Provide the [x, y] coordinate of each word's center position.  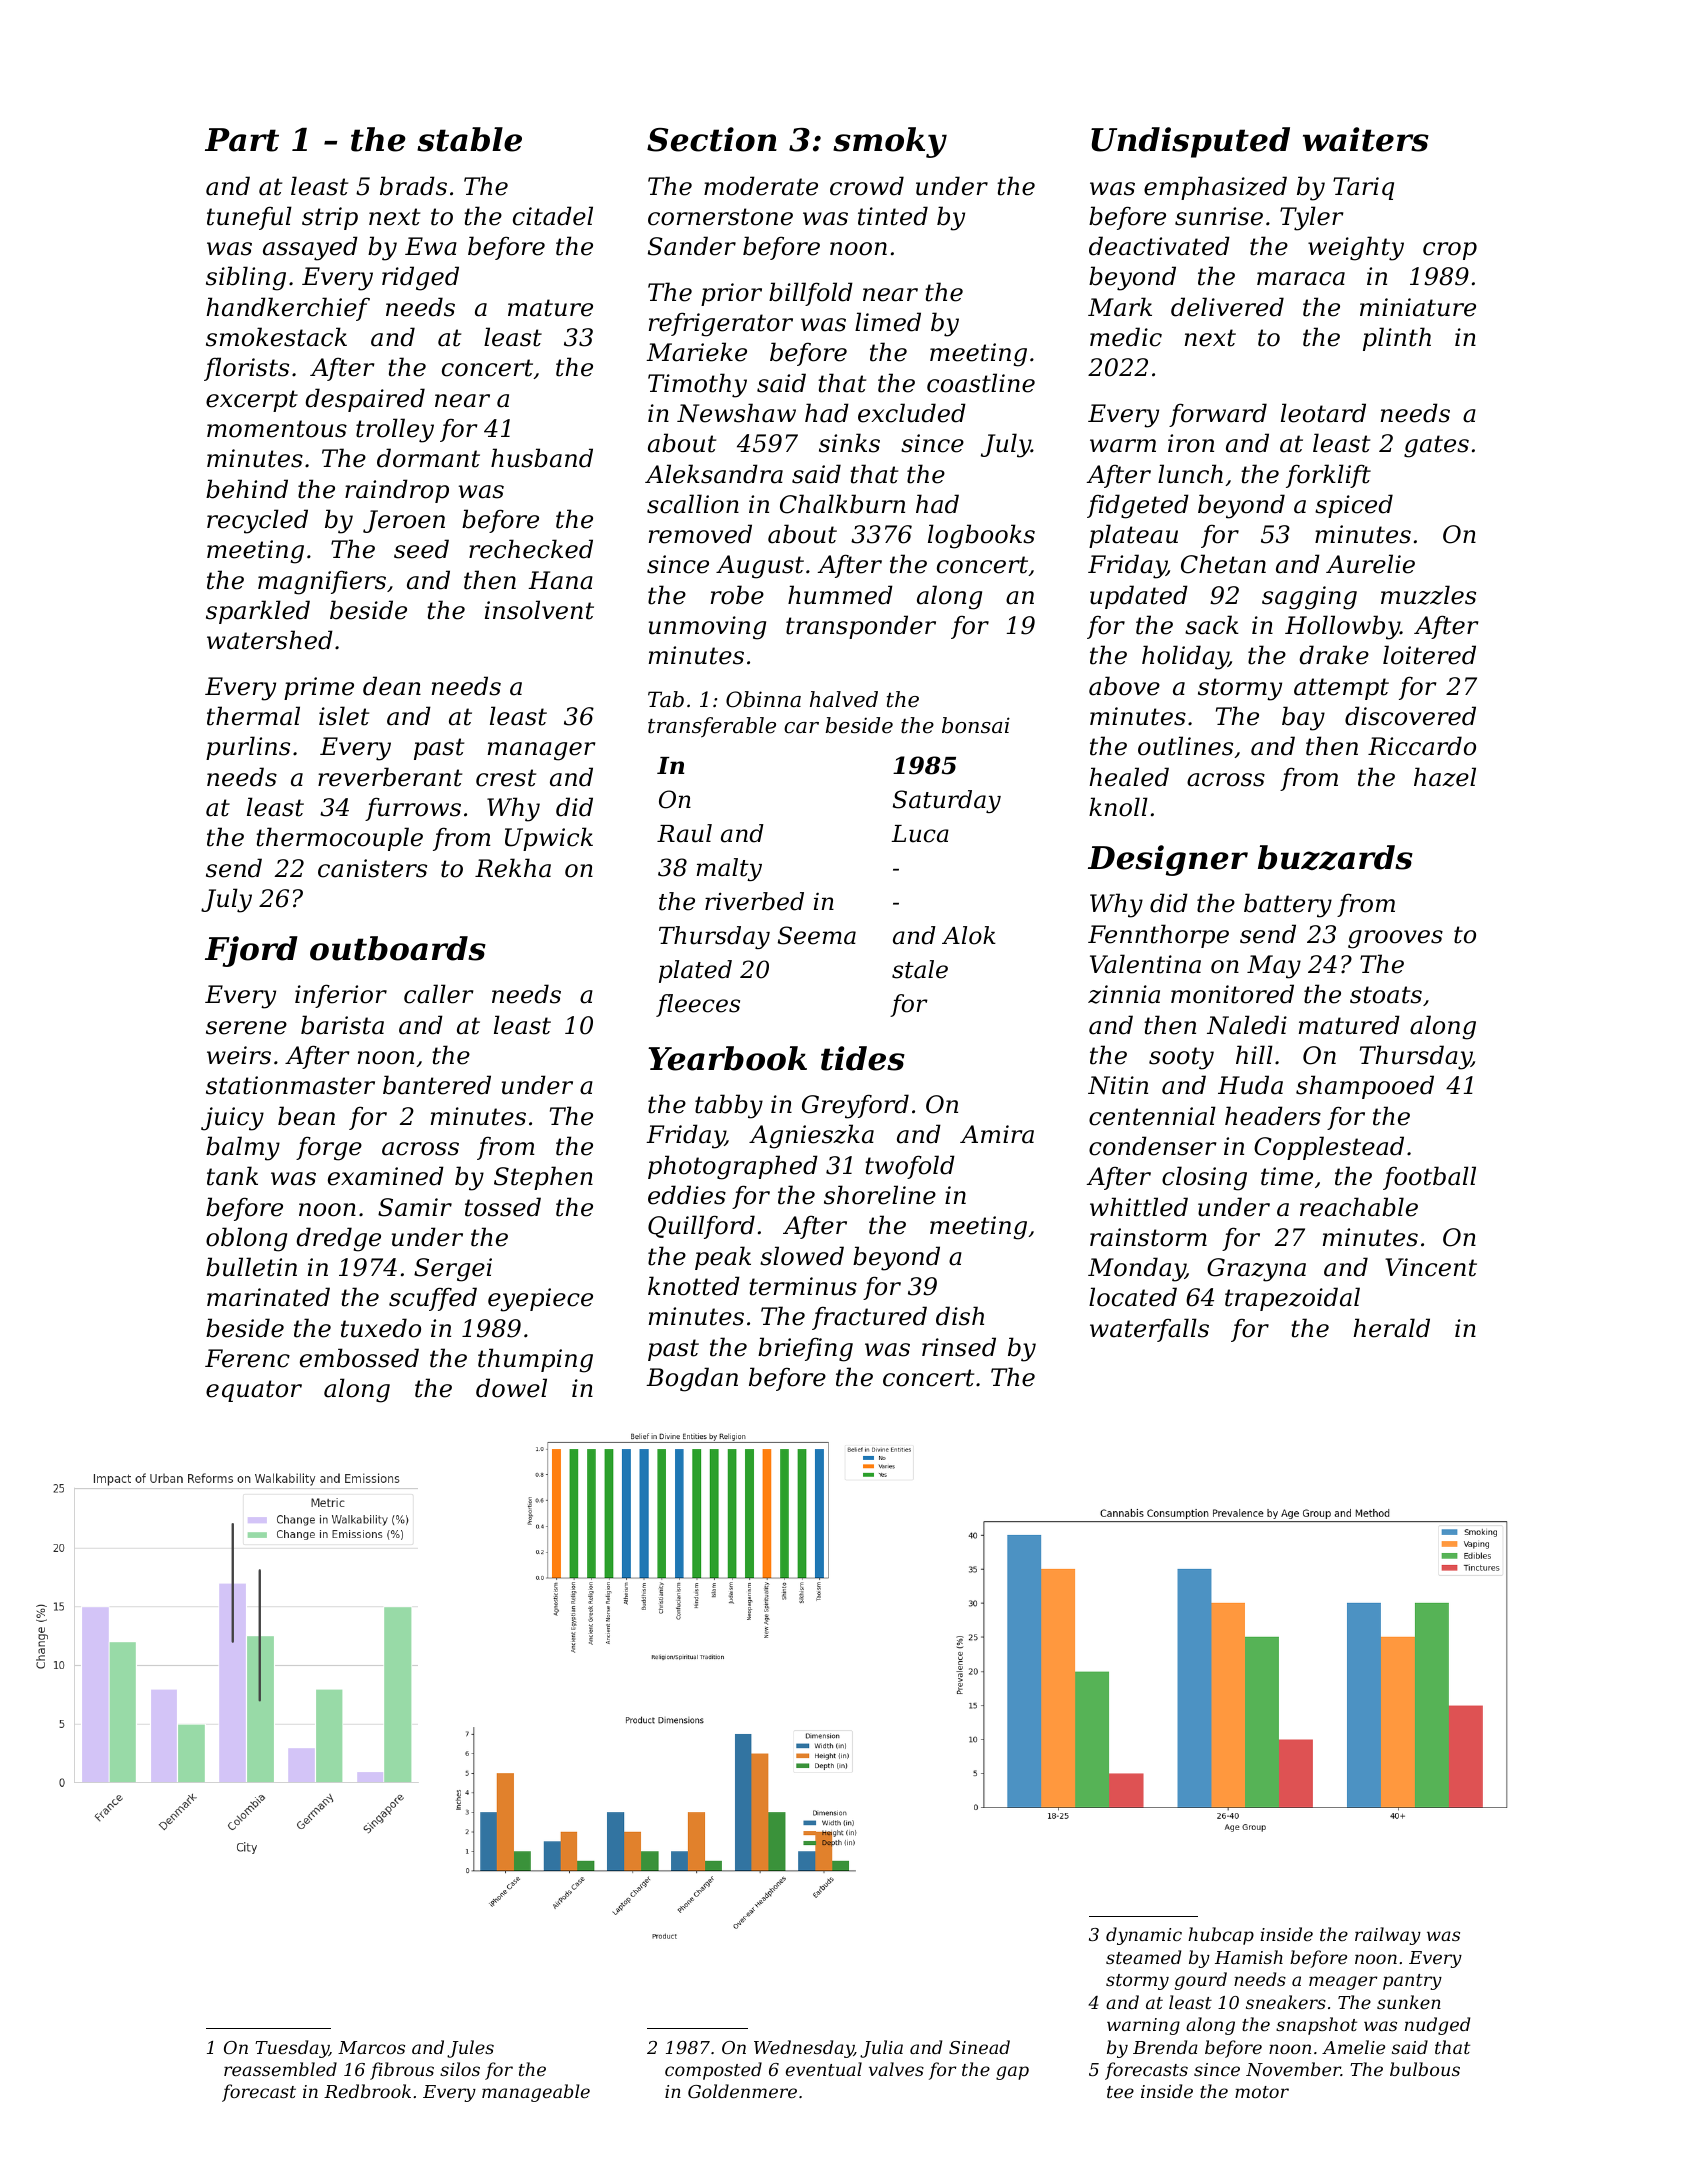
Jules [470, 2049]
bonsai [976, 725]
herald [1392, 1328]
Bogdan [692, 1379]
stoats [1386, 995]
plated [695, 971]
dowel [511, 1388]
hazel [1445, 777]
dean [392, 686]
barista [342, 1025]
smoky [890, 142]
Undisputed [1190, 142]
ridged [420, 278]
